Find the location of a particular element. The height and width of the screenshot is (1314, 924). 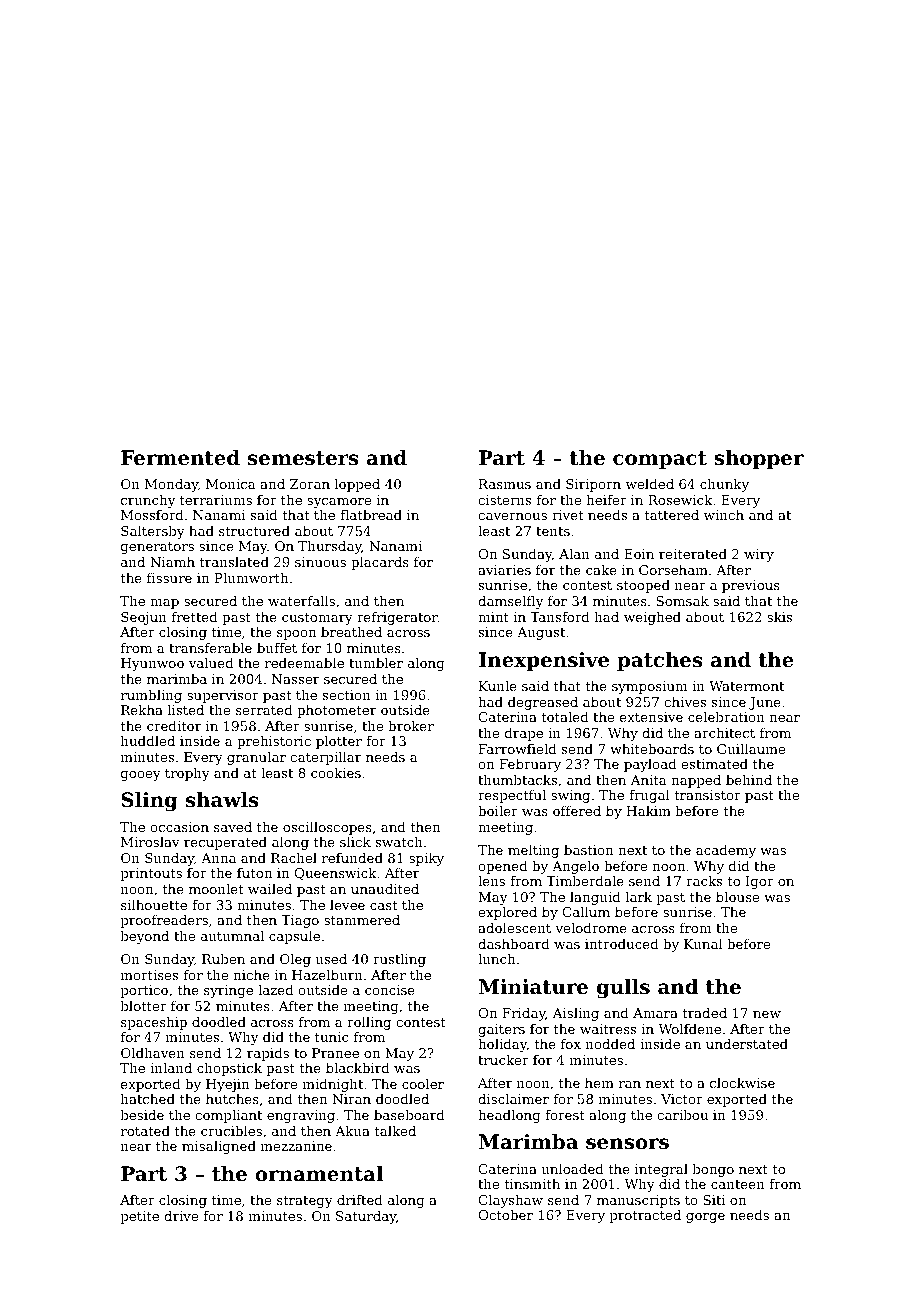

Monday is located at coordinates (171, 485).
